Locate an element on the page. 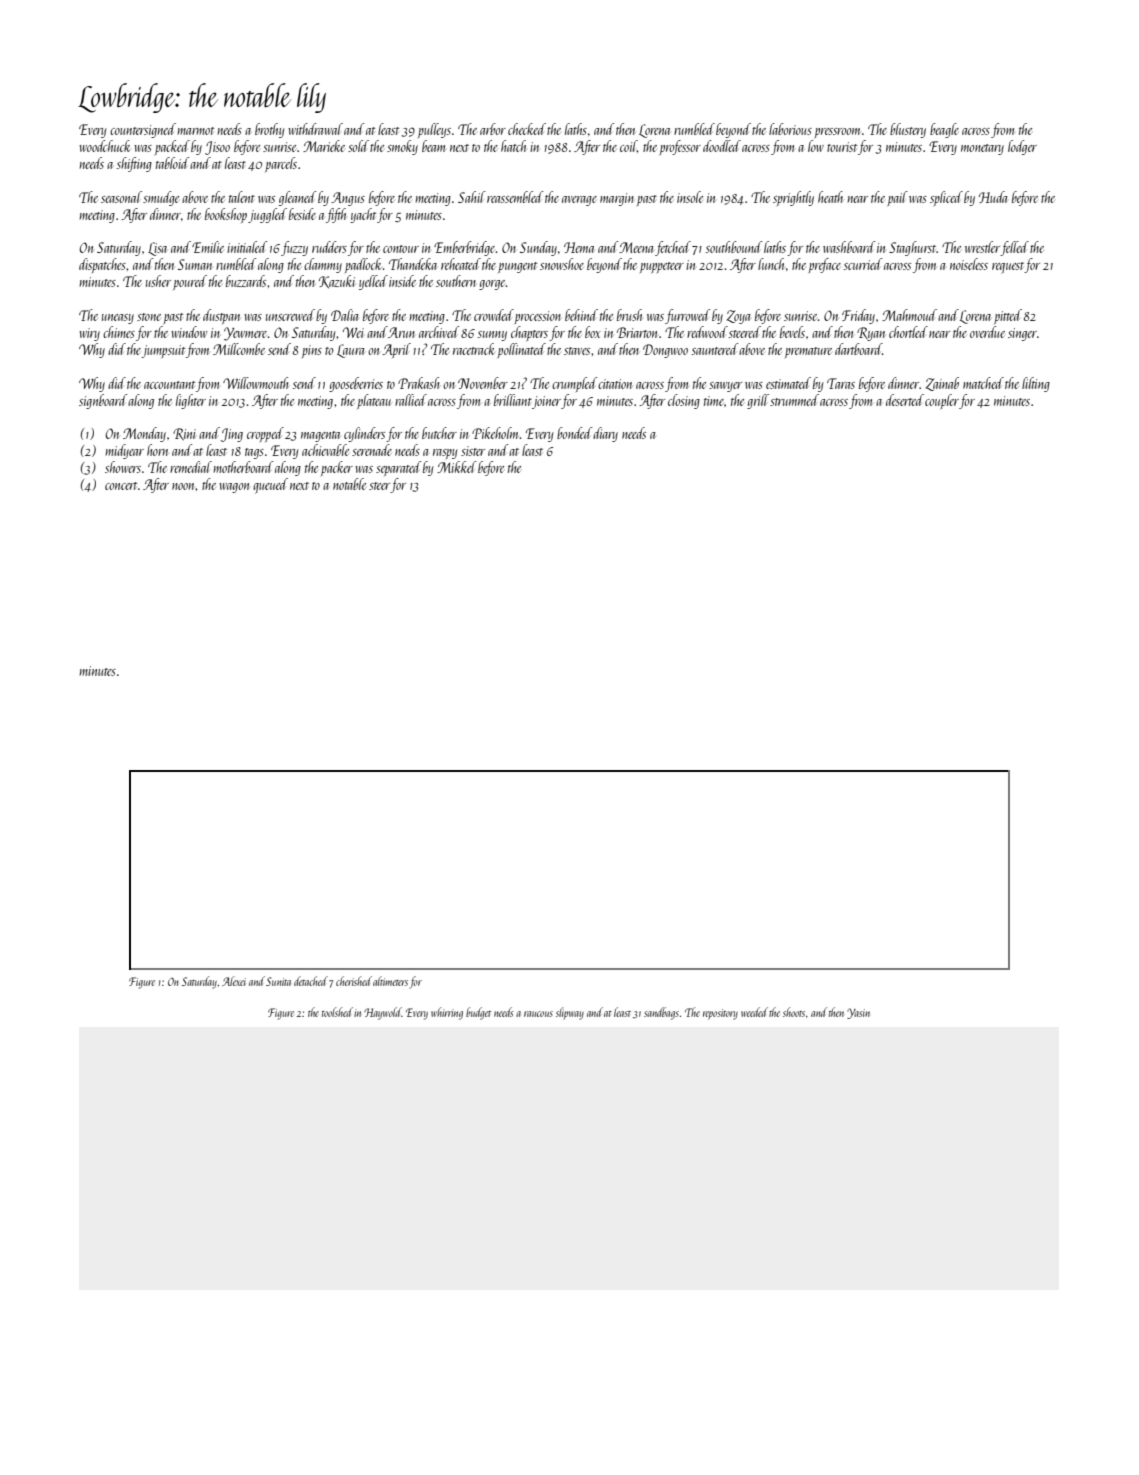 This document has height=1475, width=1139. Friday is located at coordinates (858, 316).
